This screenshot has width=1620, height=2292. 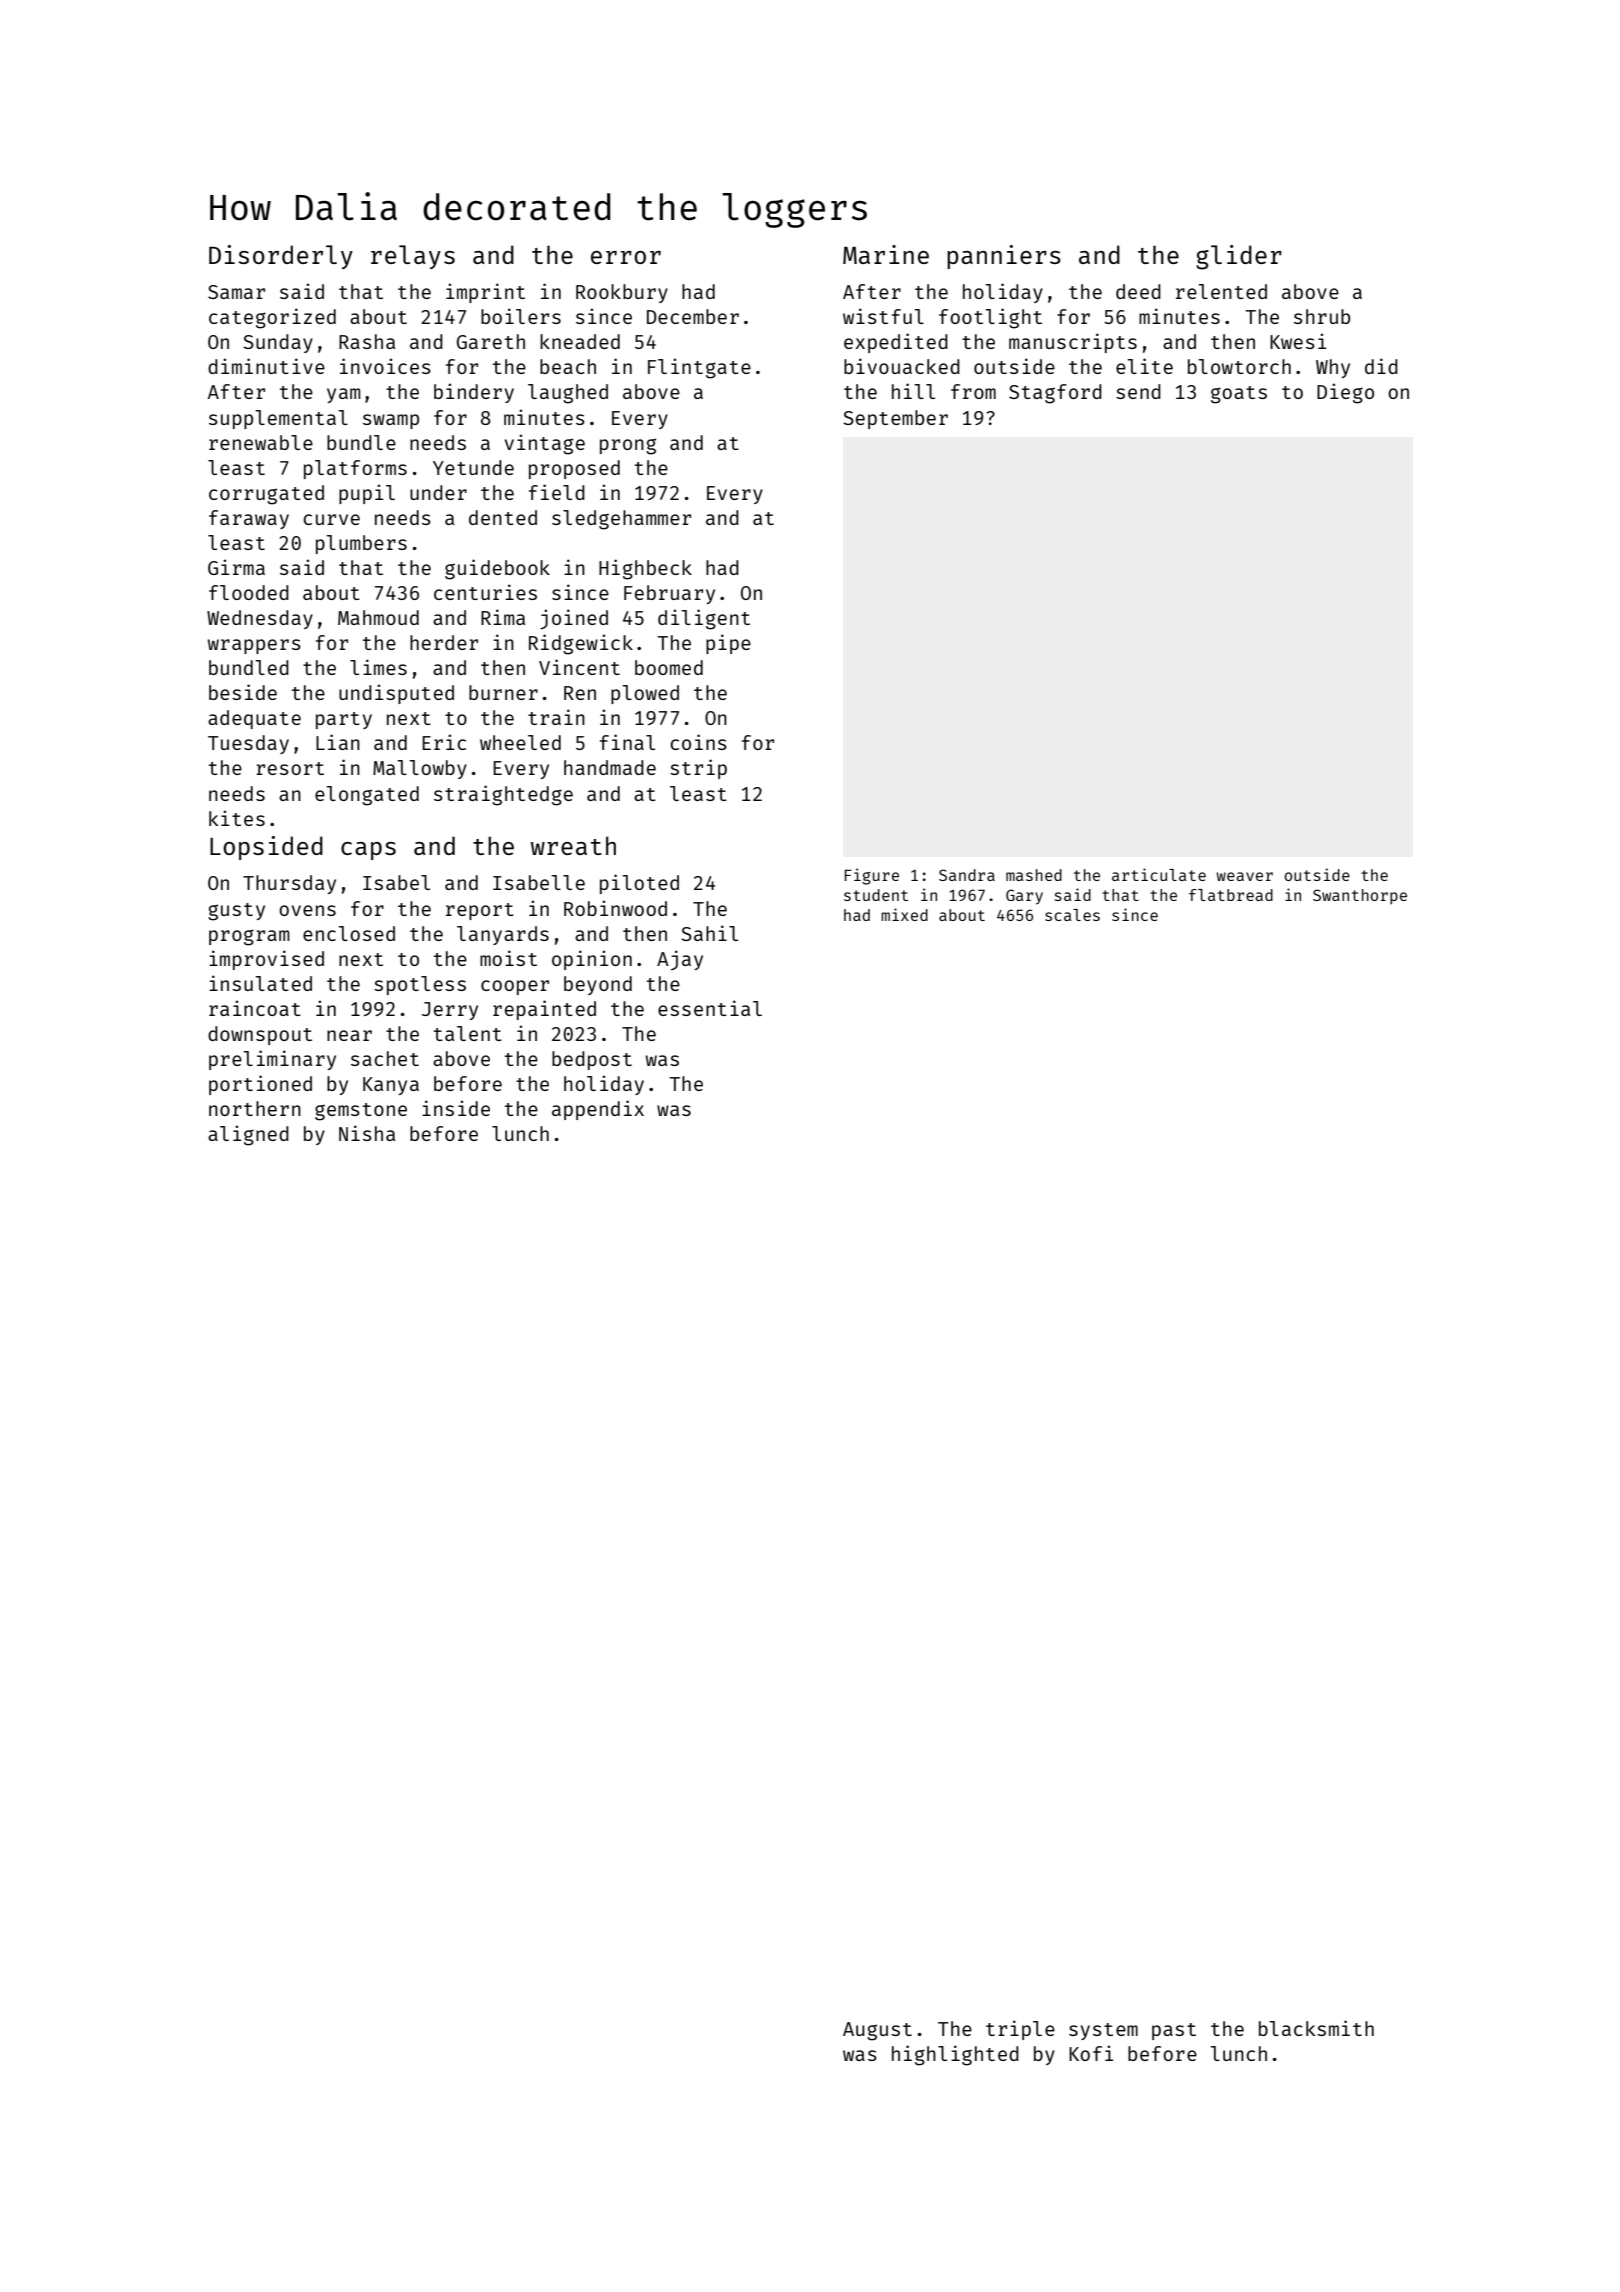 What do you see at coordinates (1138, 291) in the screenshot?
I see `deed` at bounding box center [1138, 291].
